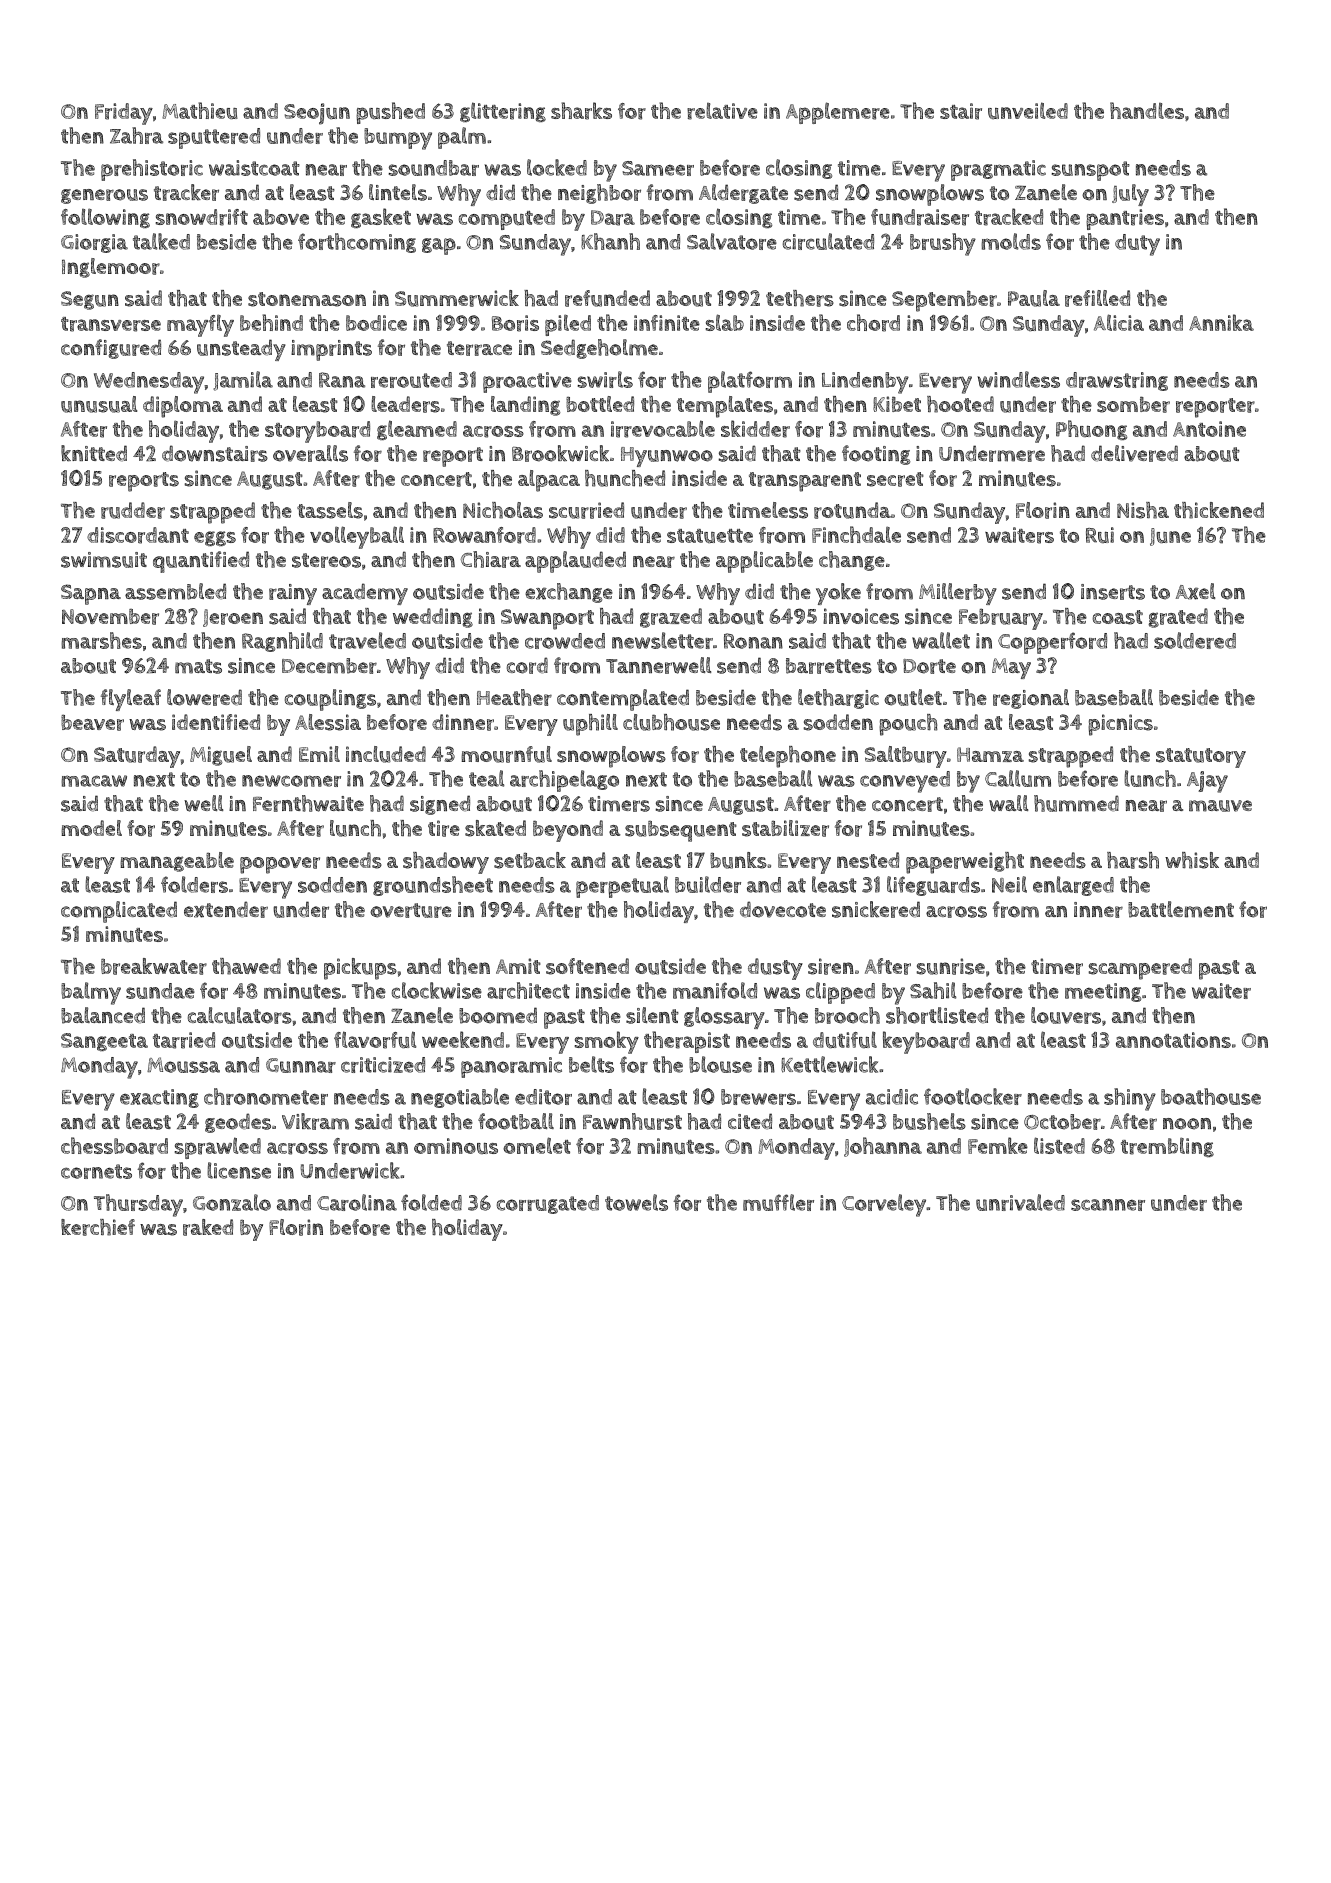  Describe the element at coordinates (200, 110) in the screenshot. I see `Mathieu` at that location.
